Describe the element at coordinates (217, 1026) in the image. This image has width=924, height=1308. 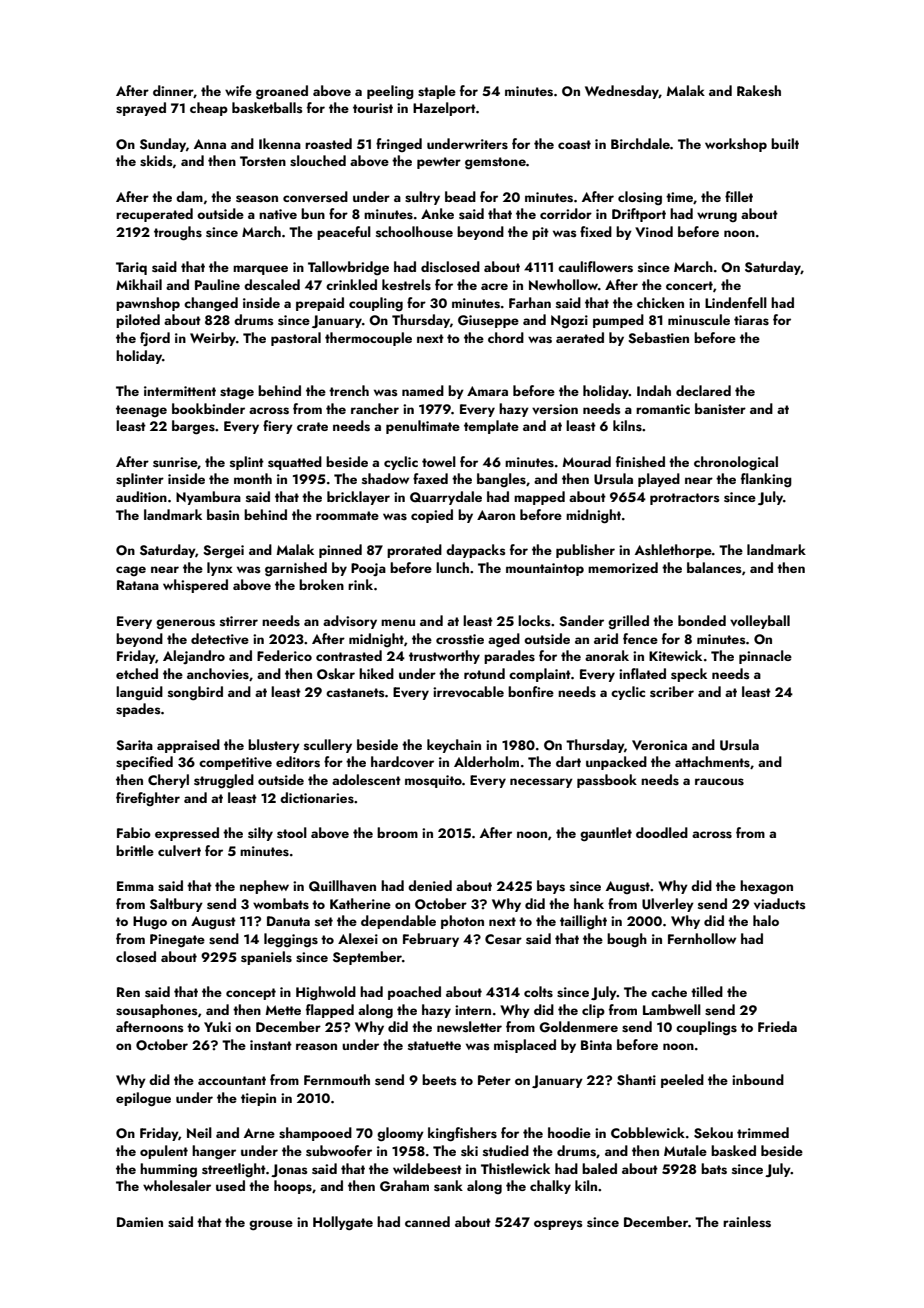
I see `Yuki` at that location.
